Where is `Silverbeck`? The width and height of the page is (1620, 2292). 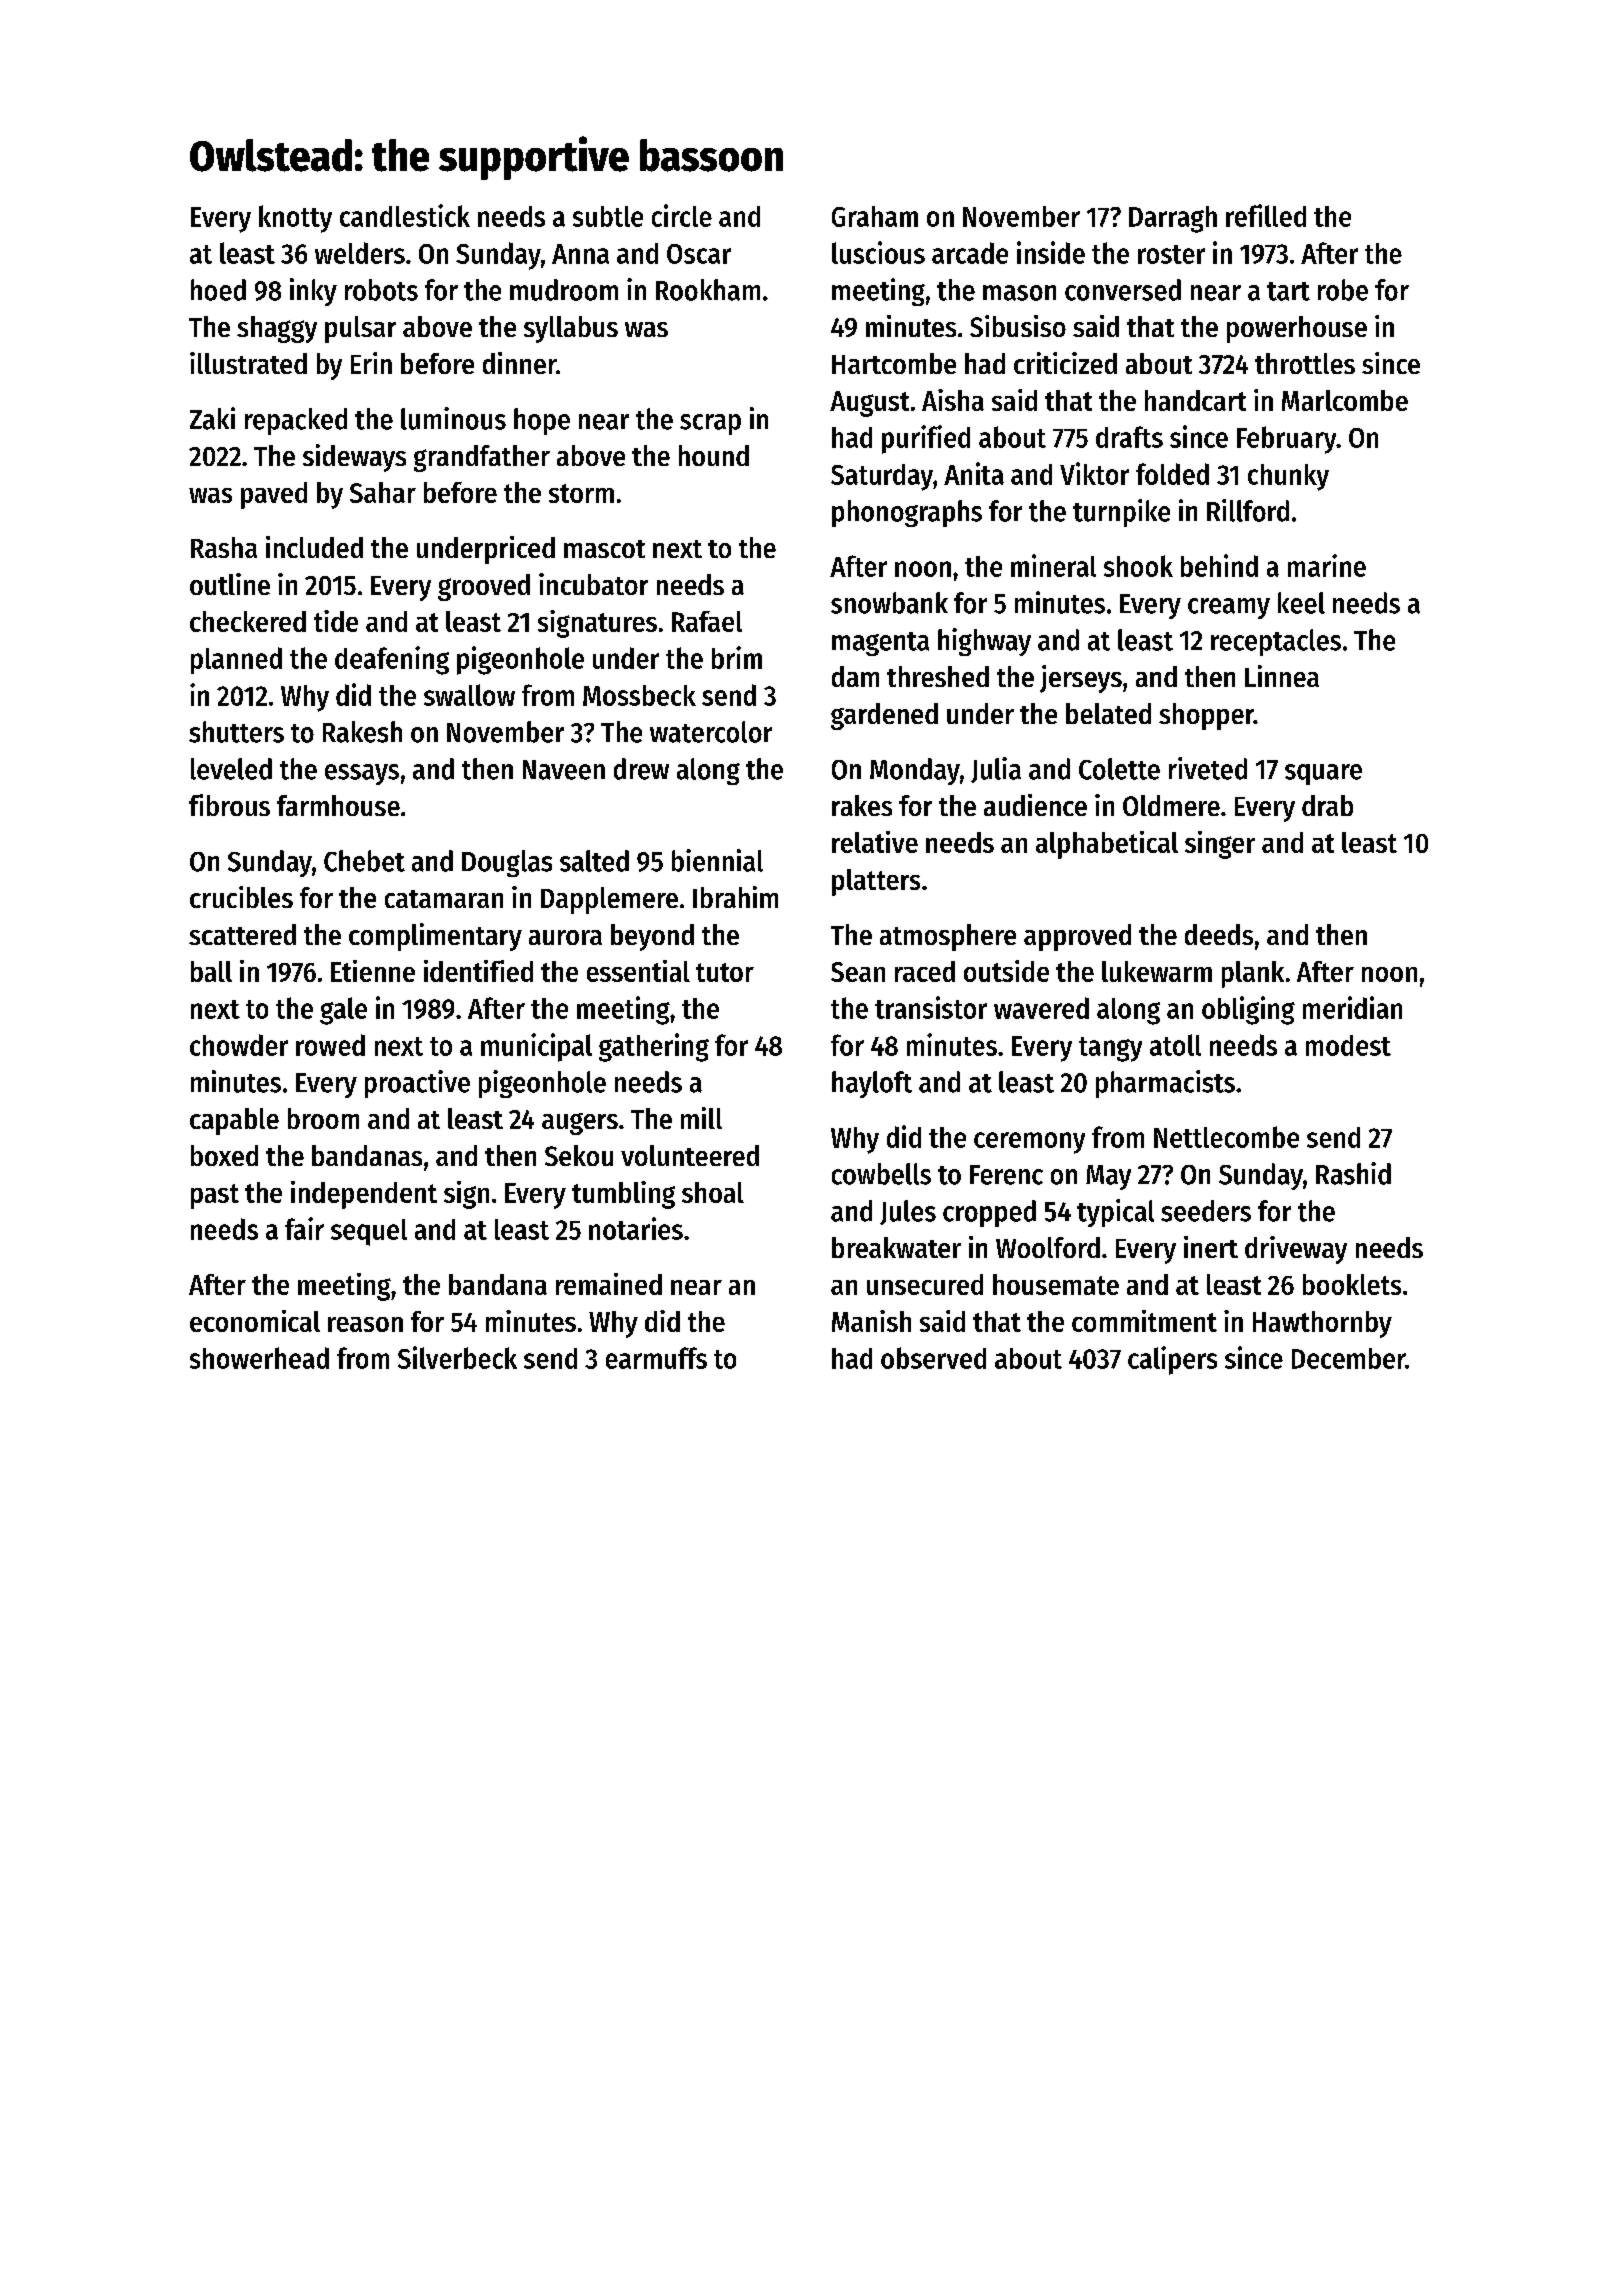 Silverbeck is located at coordinates (457, 1357).
